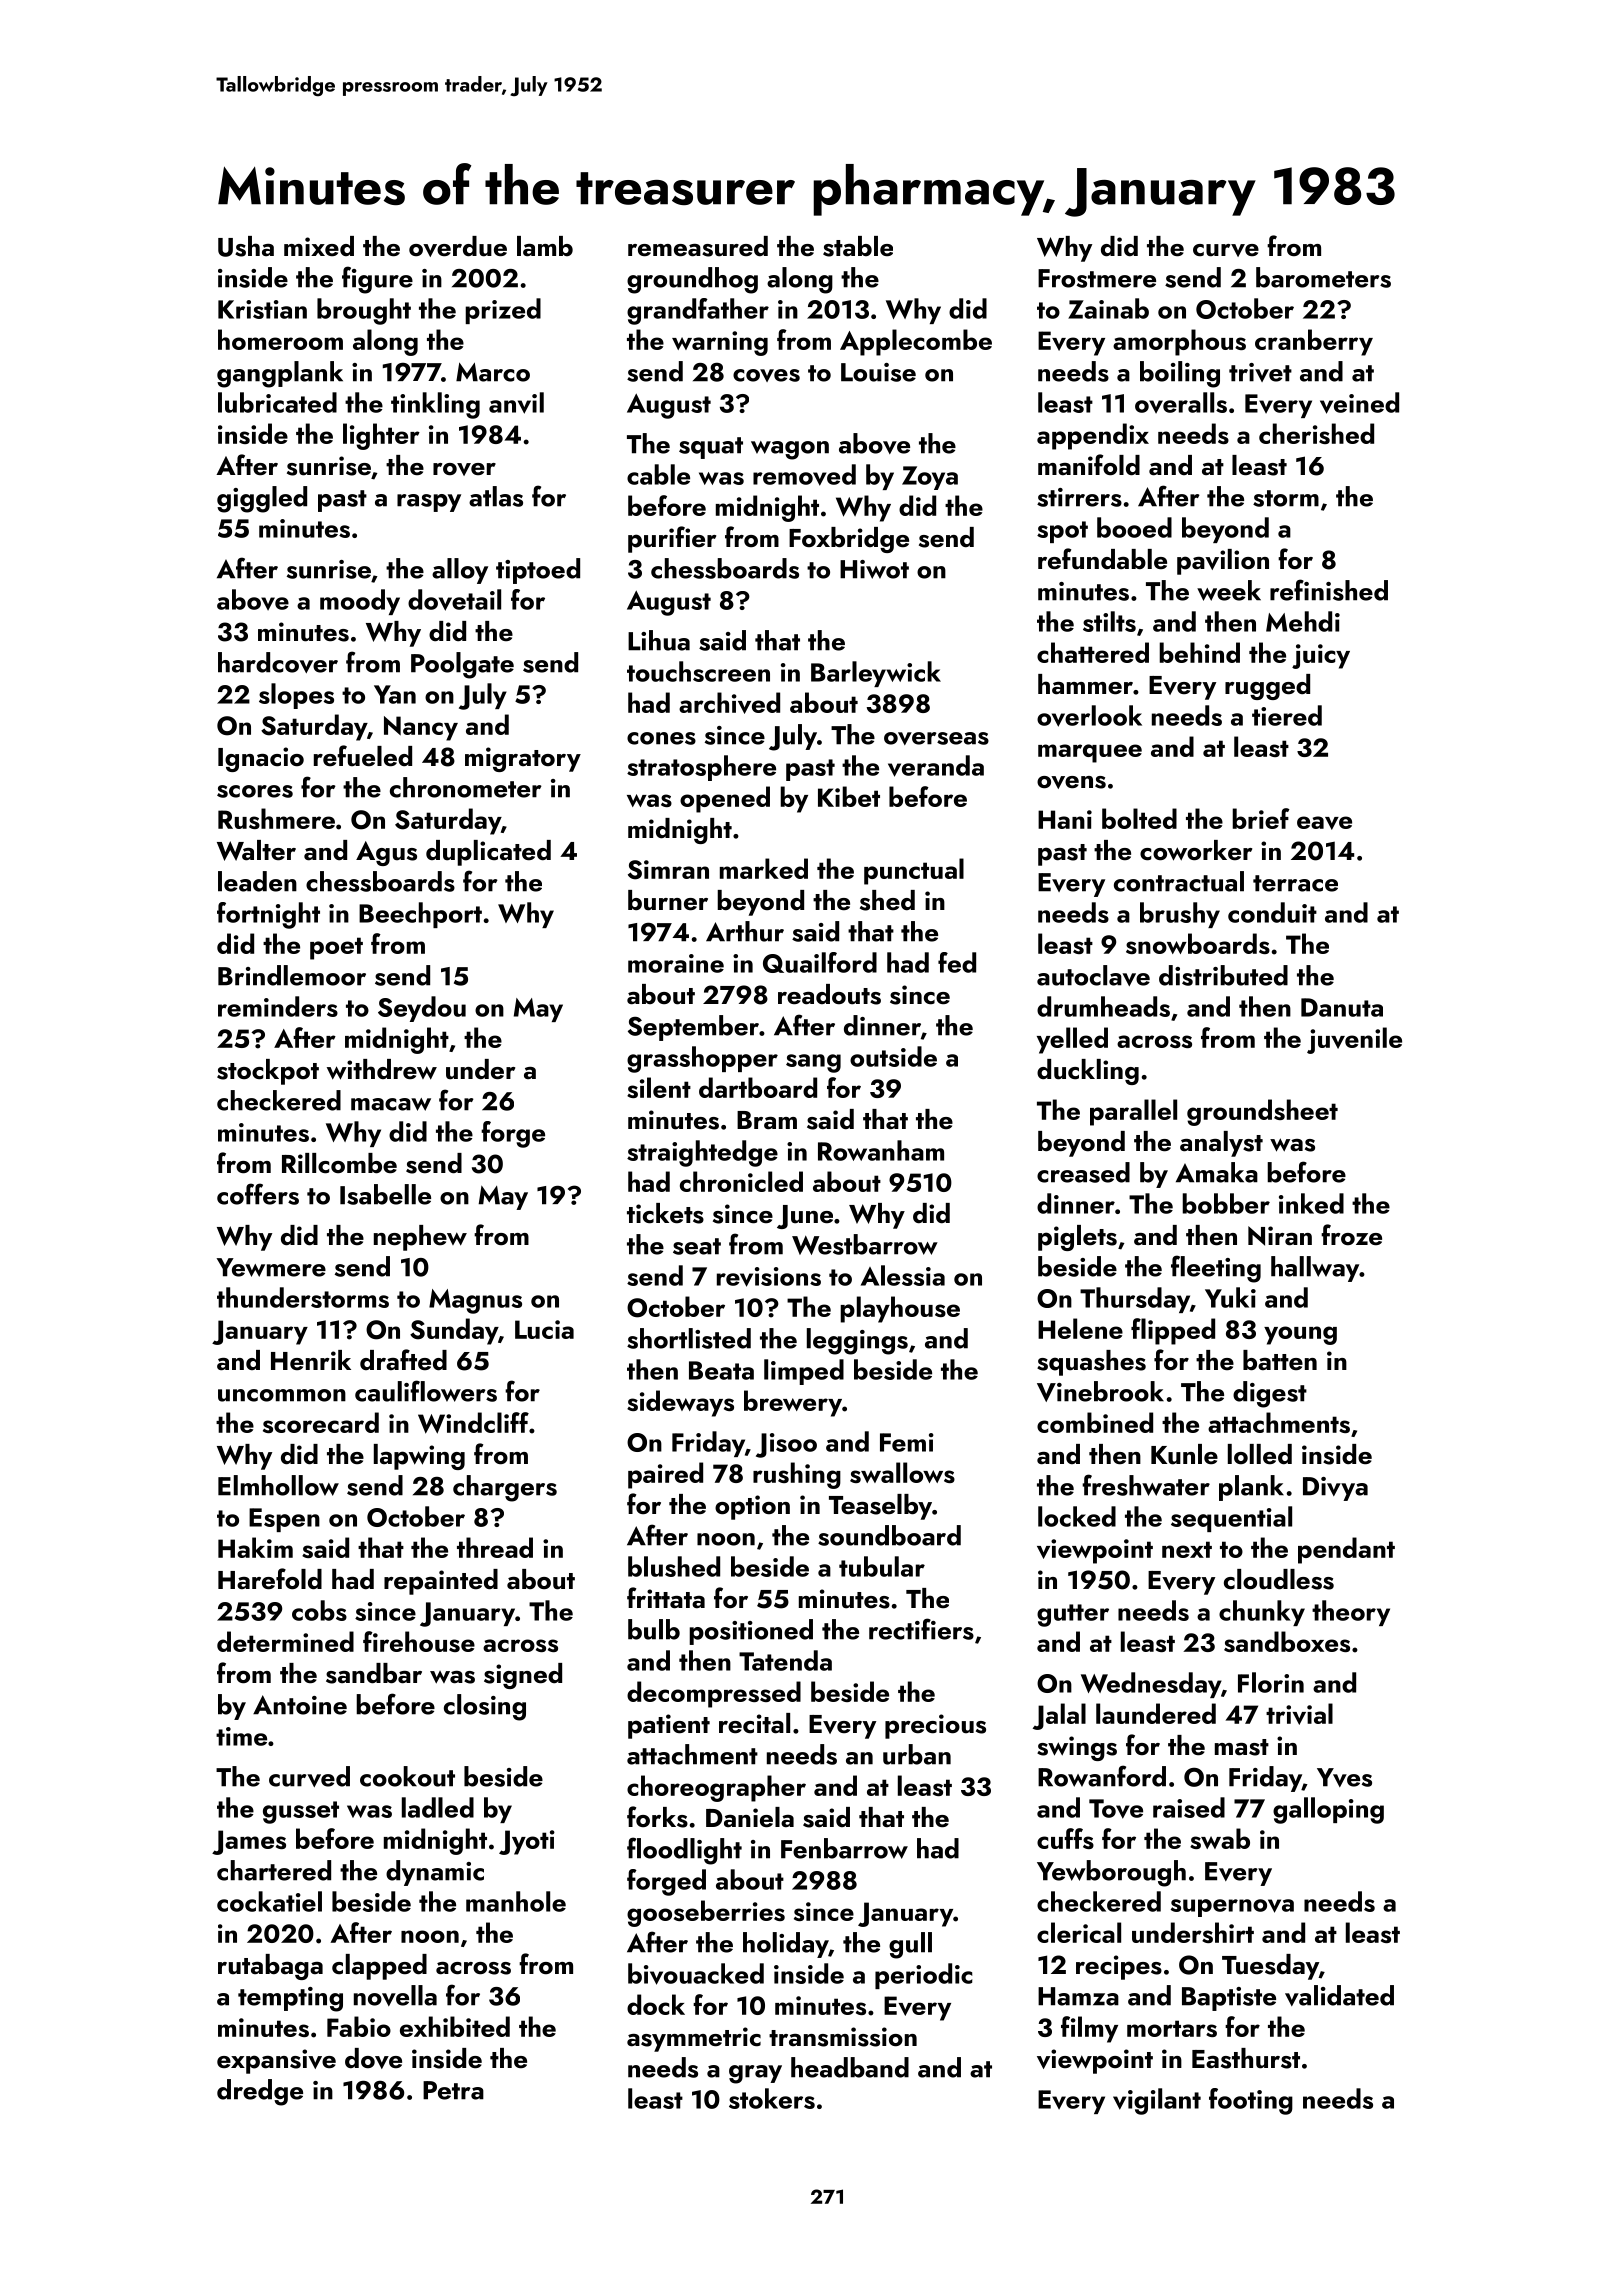  I want to click on trivet, so click(1260, 372).
